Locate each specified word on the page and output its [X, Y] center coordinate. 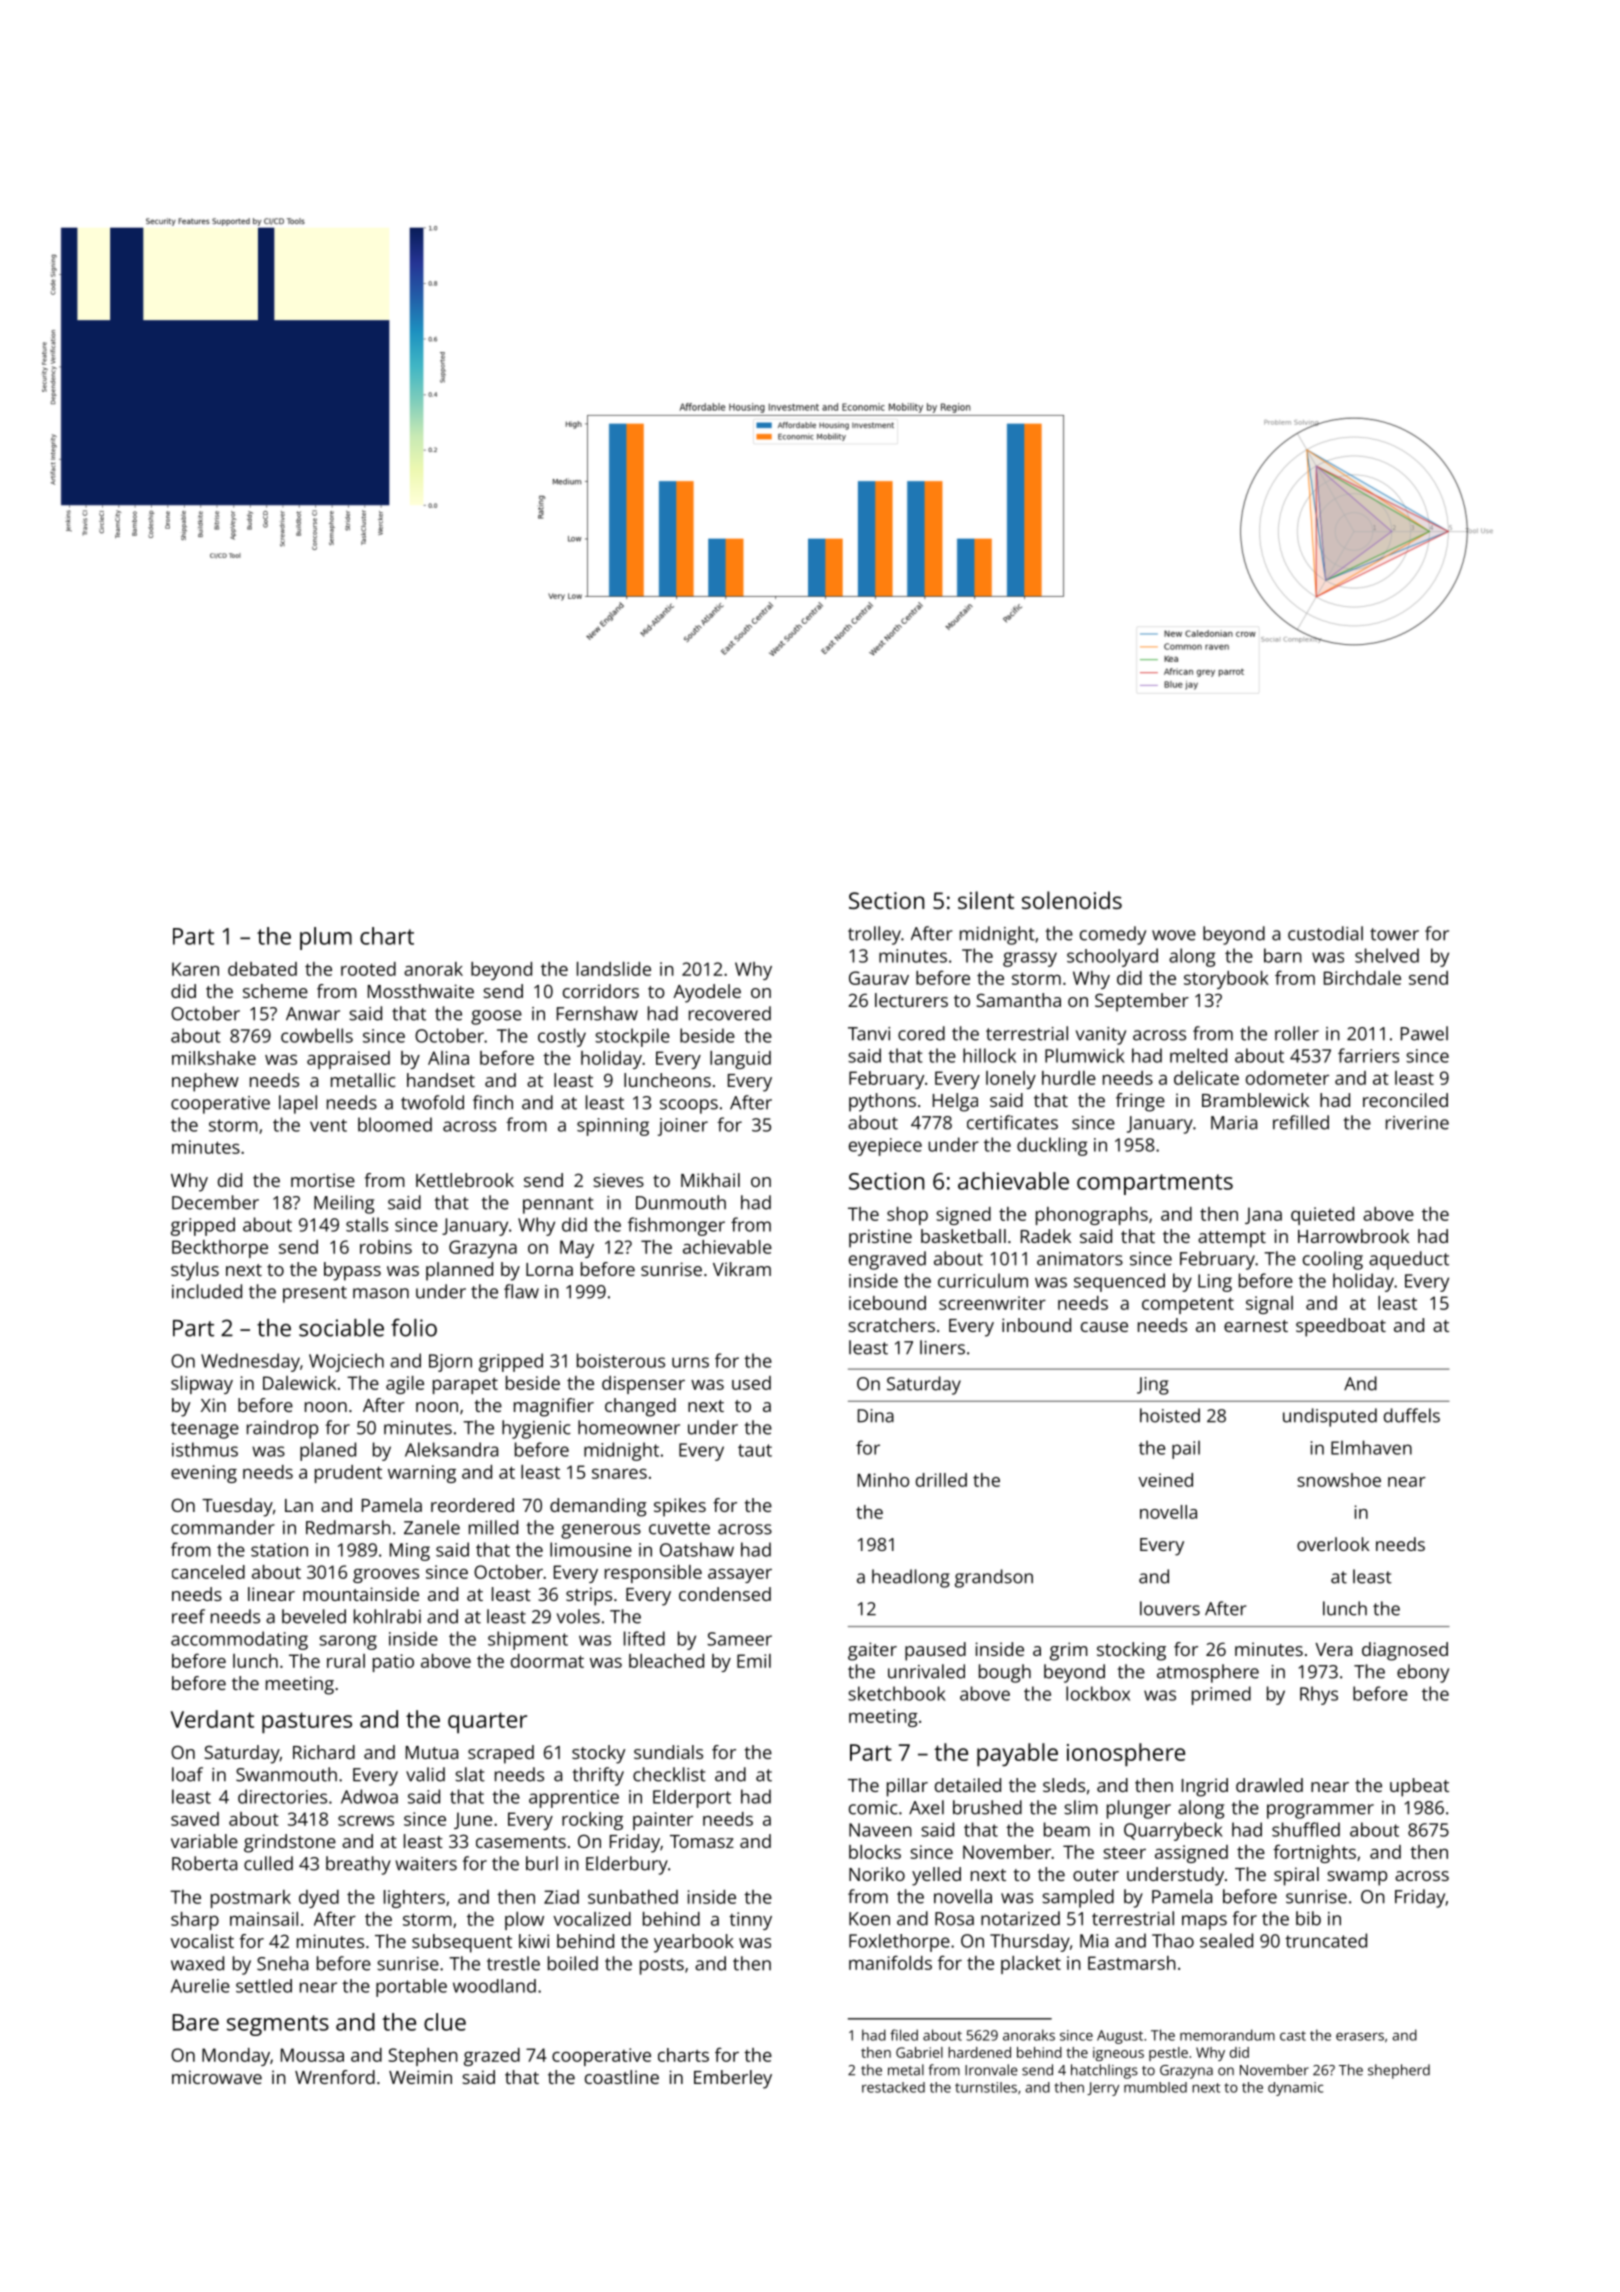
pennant [558, 1205]
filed [904, 2035]
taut [755, 1450]
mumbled [1155, 2087]
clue [445, 2022]
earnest [1256, 1326]
